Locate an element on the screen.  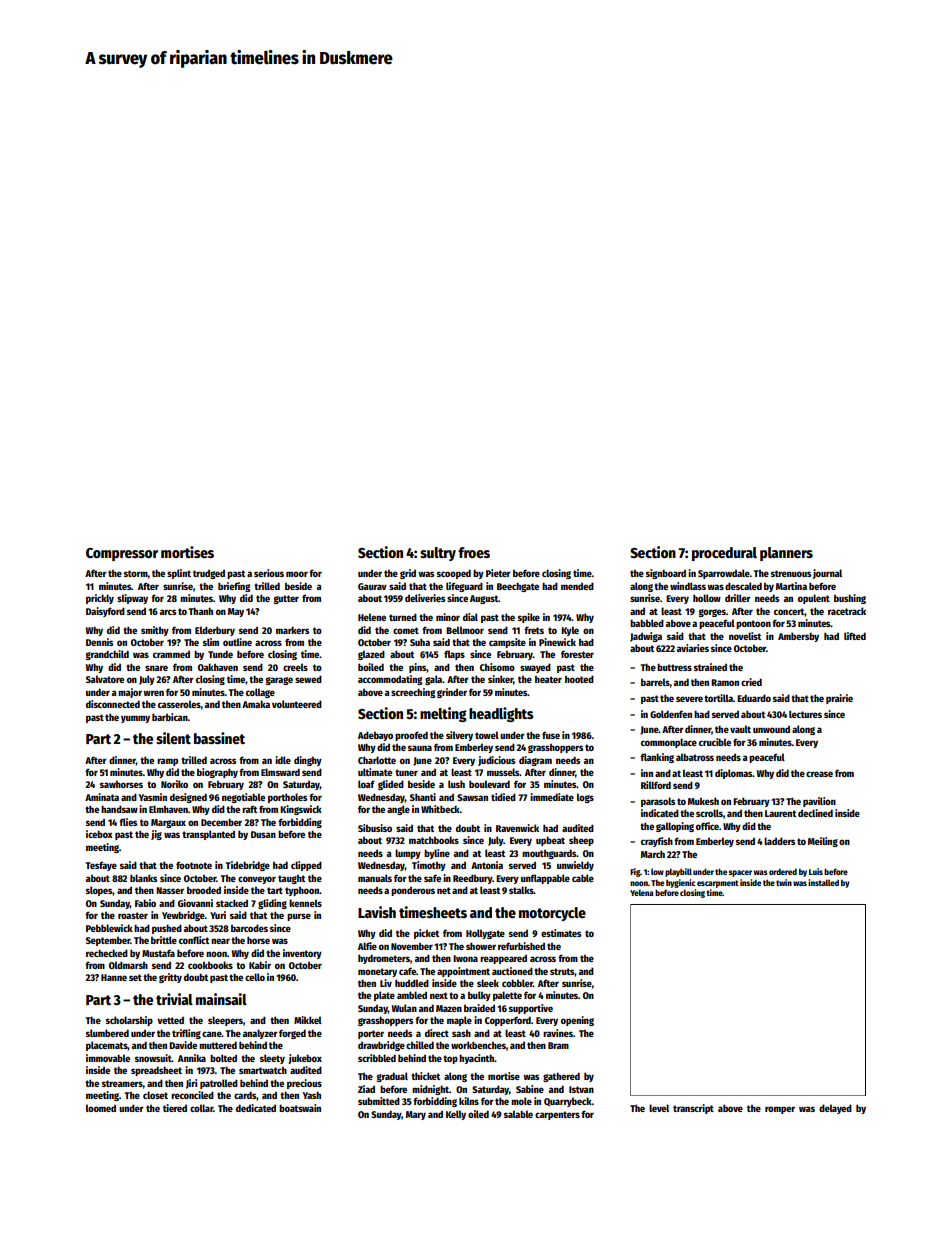
ramp is located at coordinates (167, 762).
